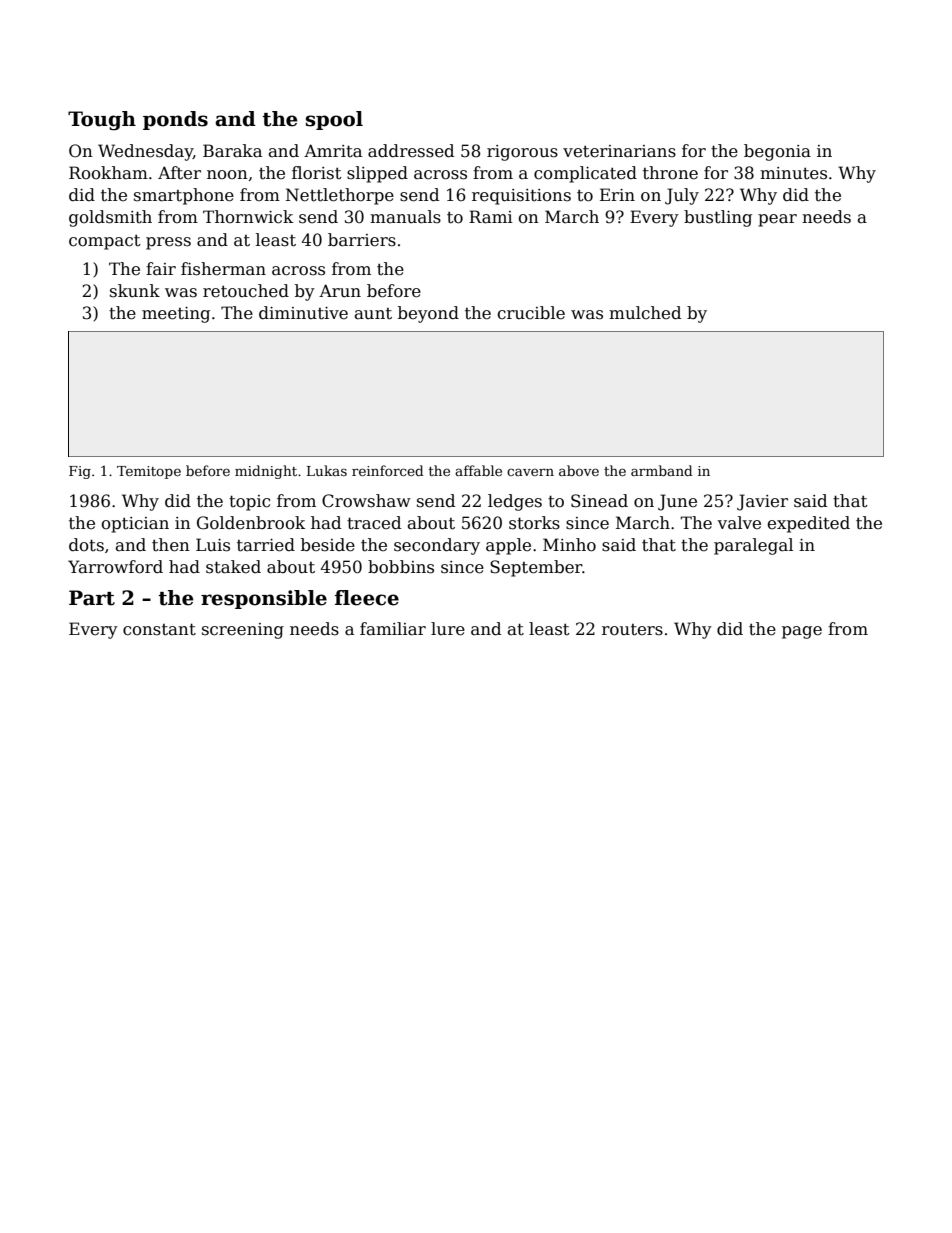 The image size is (952, 1233). Describe the element at coordinates (176, 315) in the screenshot. I see `meeting` at that location.
